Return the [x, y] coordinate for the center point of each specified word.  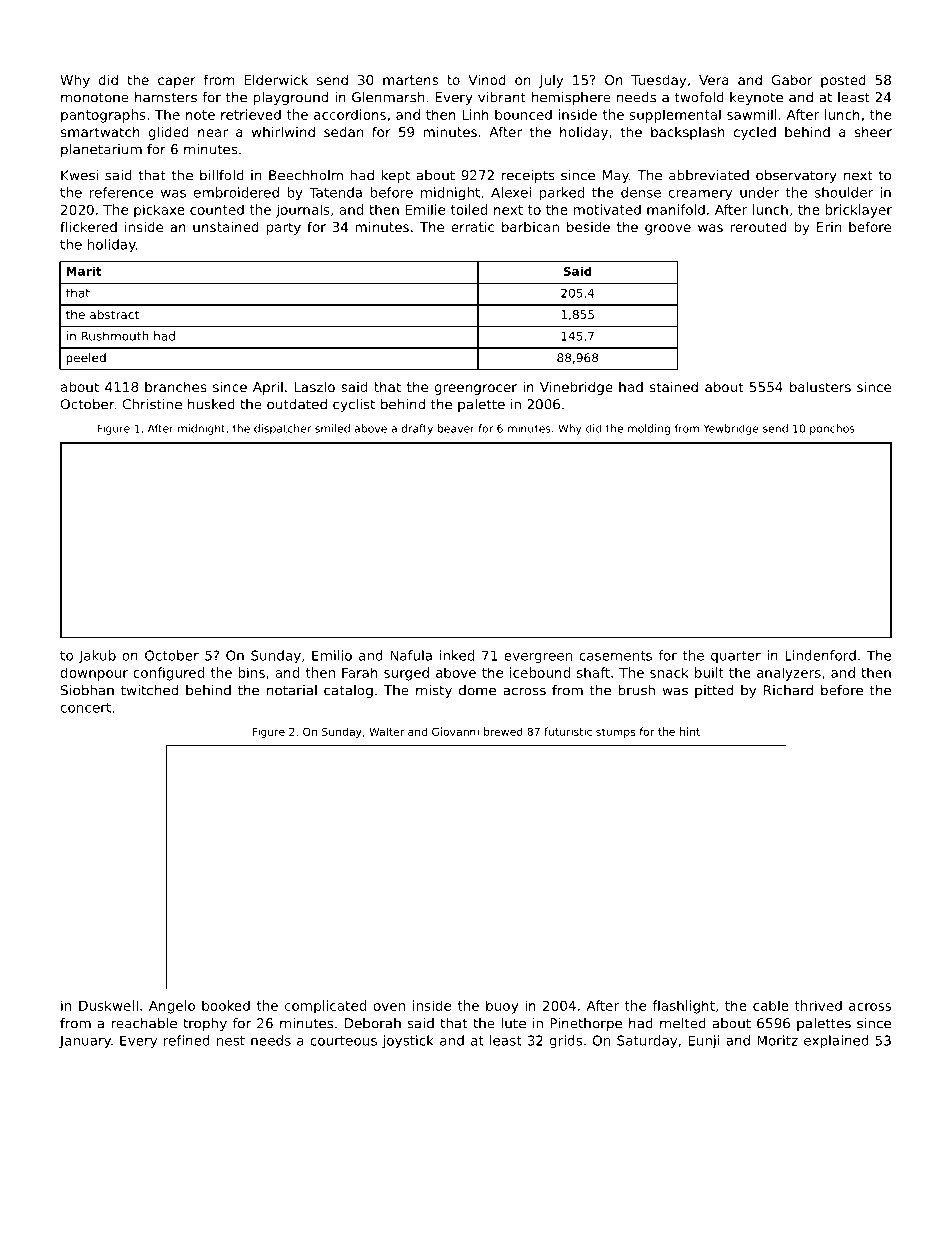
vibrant [502, 97]
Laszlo [314, 386]
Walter [386, 731]
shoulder [844, 192]
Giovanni [455, 731]
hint [690, 731]
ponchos [832, 429]
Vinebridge [576, 388]
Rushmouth [114, 336]
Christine [152, 404]
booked [226, 1005]
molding [649, 429]
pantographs [103, 116]
